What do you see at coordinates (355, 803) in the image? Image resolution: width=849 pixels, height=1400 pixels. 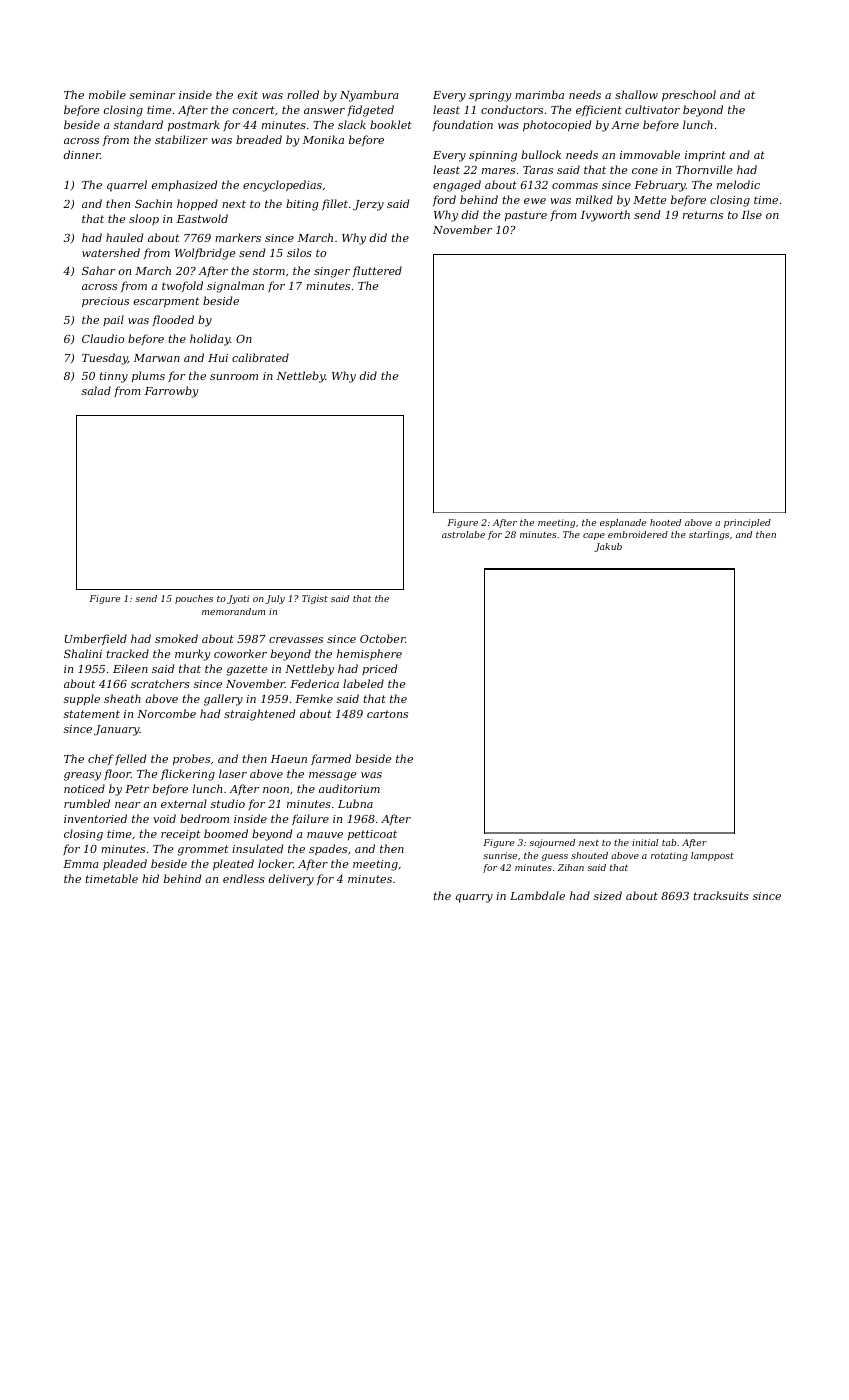 I see `Lubna` at bounding box center [355, 803].
